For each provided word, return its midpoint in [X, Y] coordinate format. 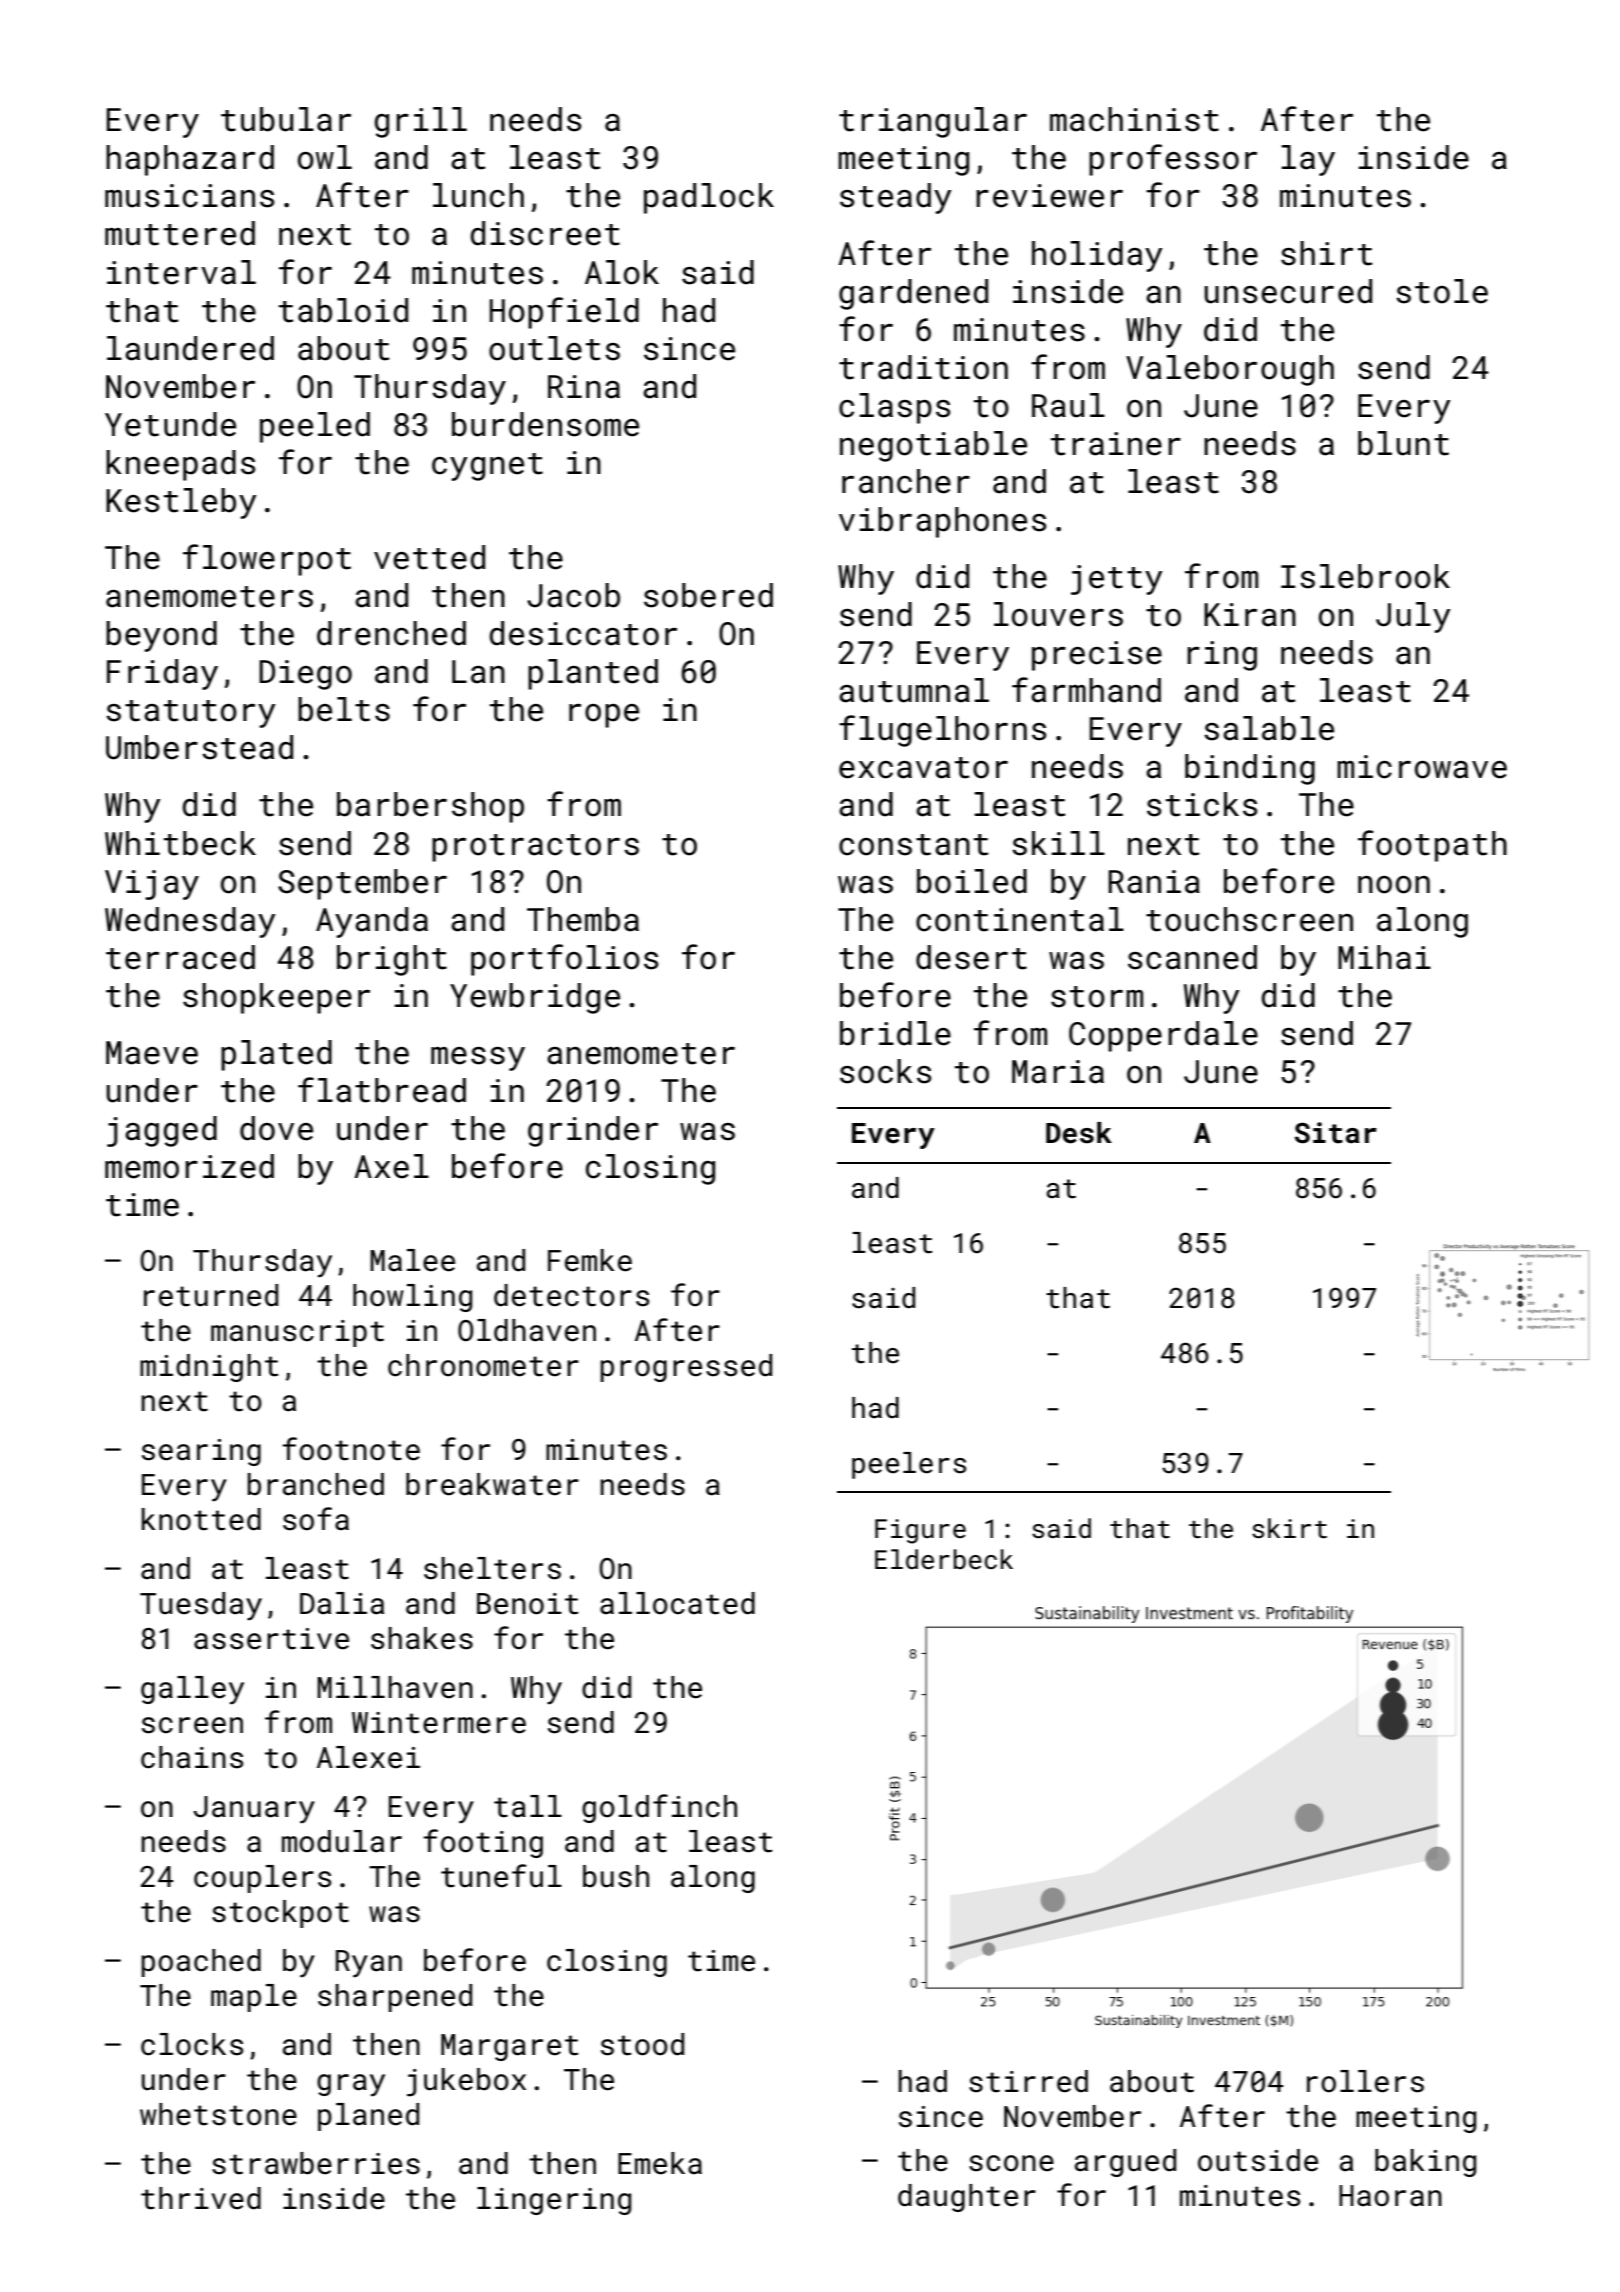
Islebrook [1365, 576]
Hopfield [564, 313]
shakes [422, 1638]
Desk [1079, 1133]
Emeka [660, 2163]
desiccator [583, 633]
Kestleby [181, 503]
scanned [1192, 957]
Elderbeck [944, 1559]
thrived [201, 2198]
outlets [554, 348]
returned [211, 1295]
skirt [1289, 1528]
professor [1173, 160]
